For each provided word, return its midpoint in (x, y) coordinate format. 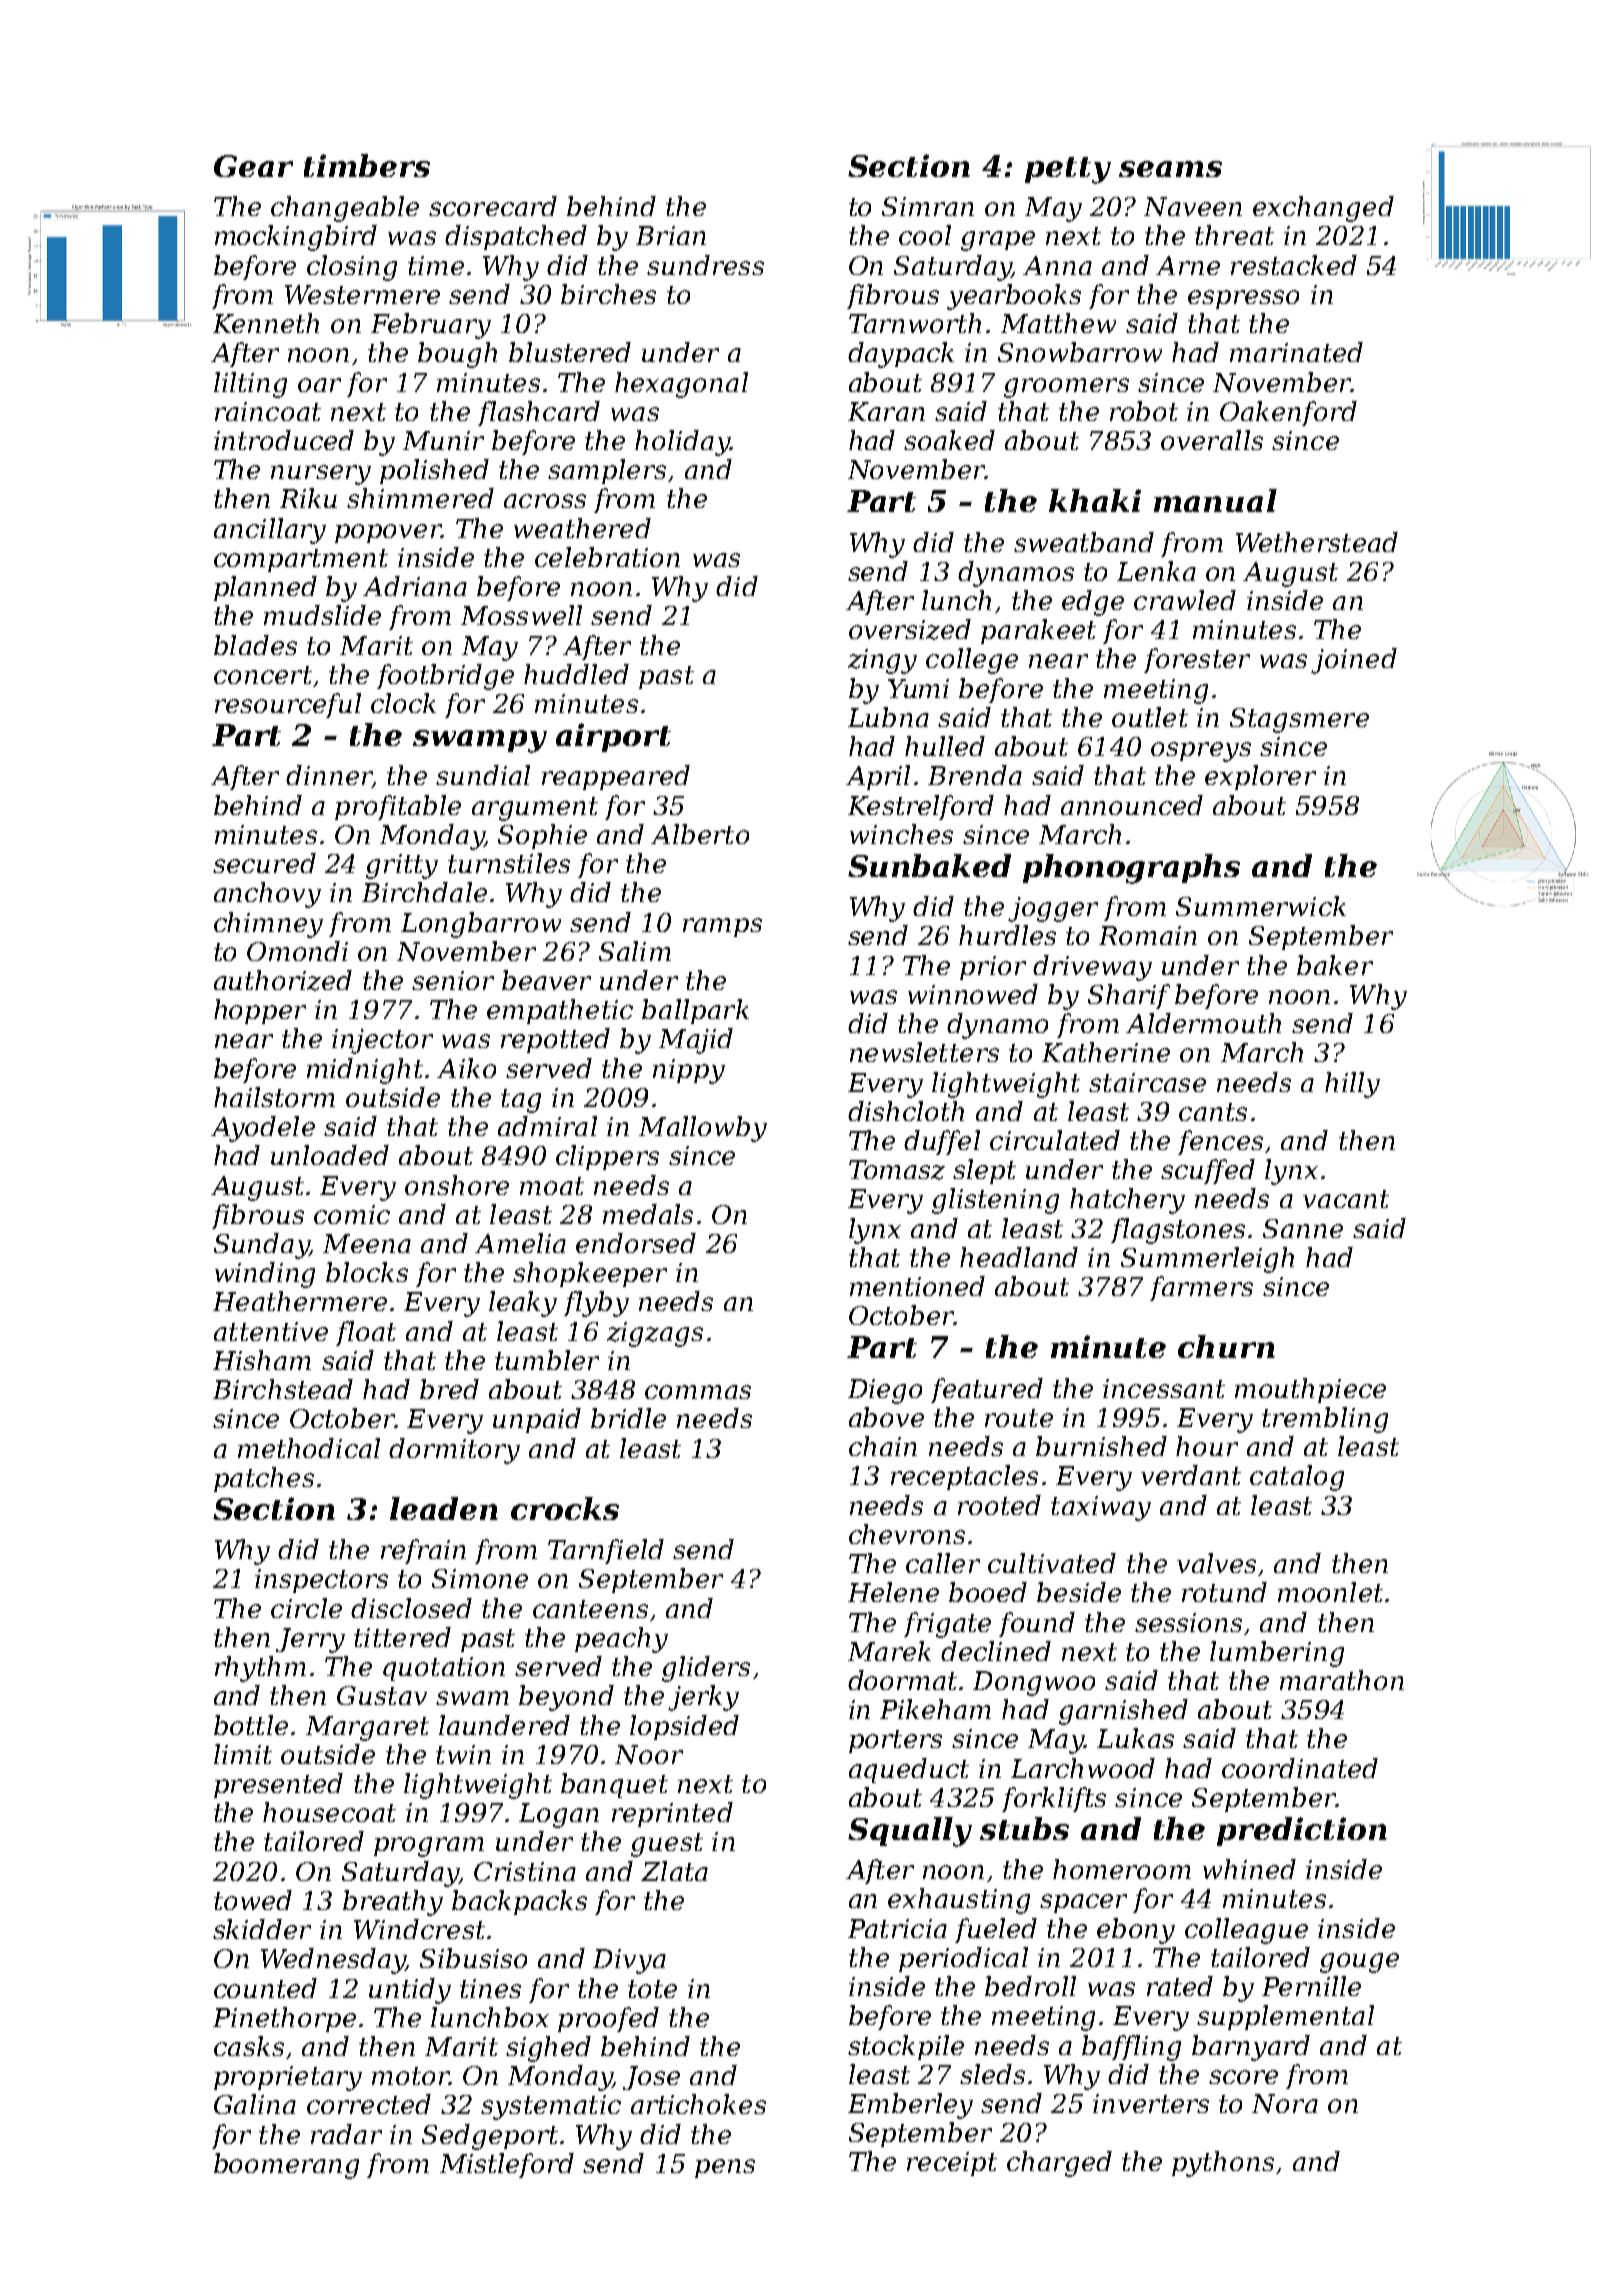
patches (264, 1479)
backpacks (519, 1902)
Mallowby (703, 1129)
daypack (901, 355)
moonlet (1330, 1592)
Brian (671, 235)
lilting (250, 385)
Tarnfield (606, 1551)
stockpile (906, 2047)
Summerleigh (1207, 1260)
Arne (1188, 265)
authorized (283, 980)
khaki (1095, 500)
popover (388, 533)
